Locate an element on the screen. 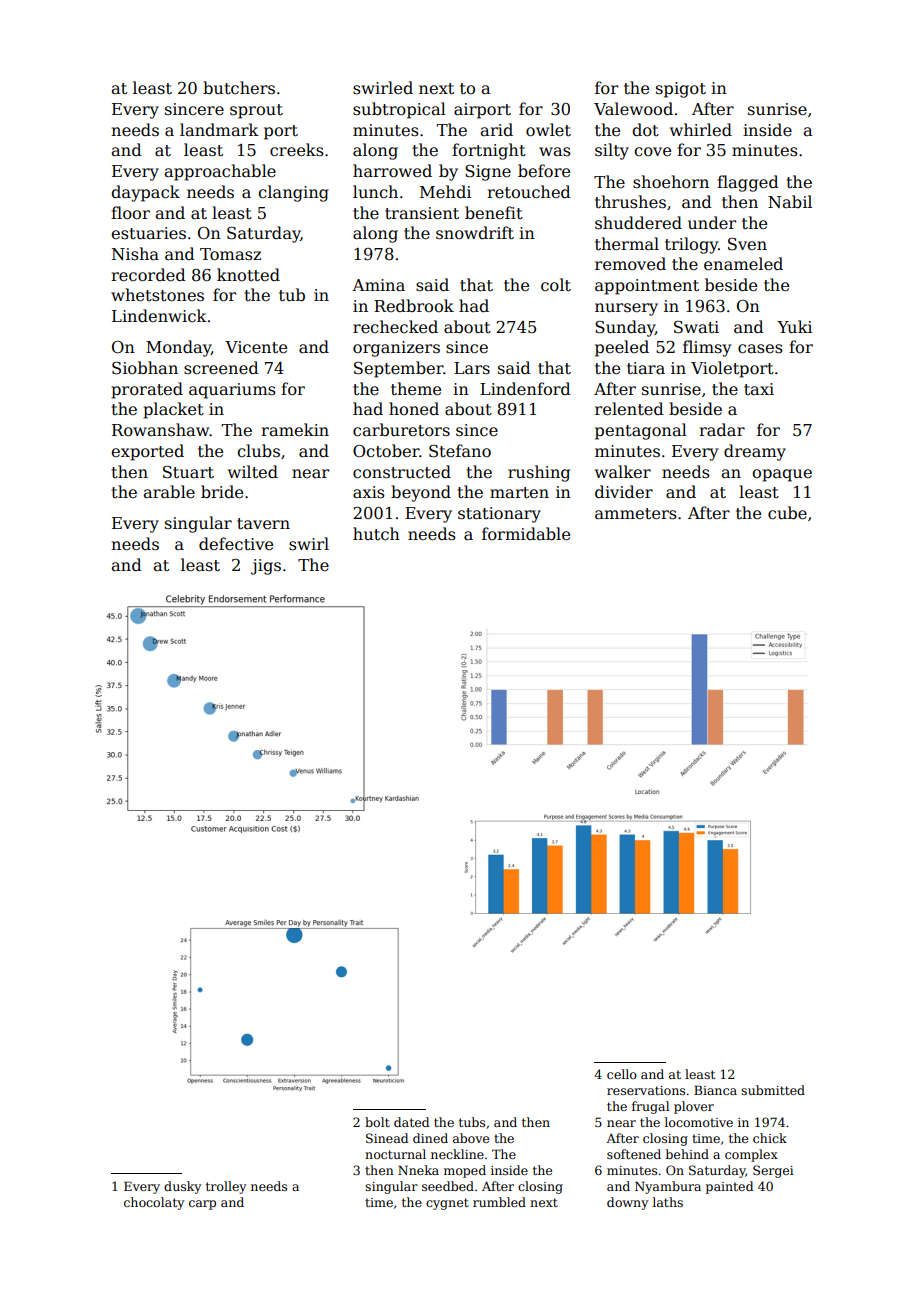  creeks is located at coordinates (297, 150).
